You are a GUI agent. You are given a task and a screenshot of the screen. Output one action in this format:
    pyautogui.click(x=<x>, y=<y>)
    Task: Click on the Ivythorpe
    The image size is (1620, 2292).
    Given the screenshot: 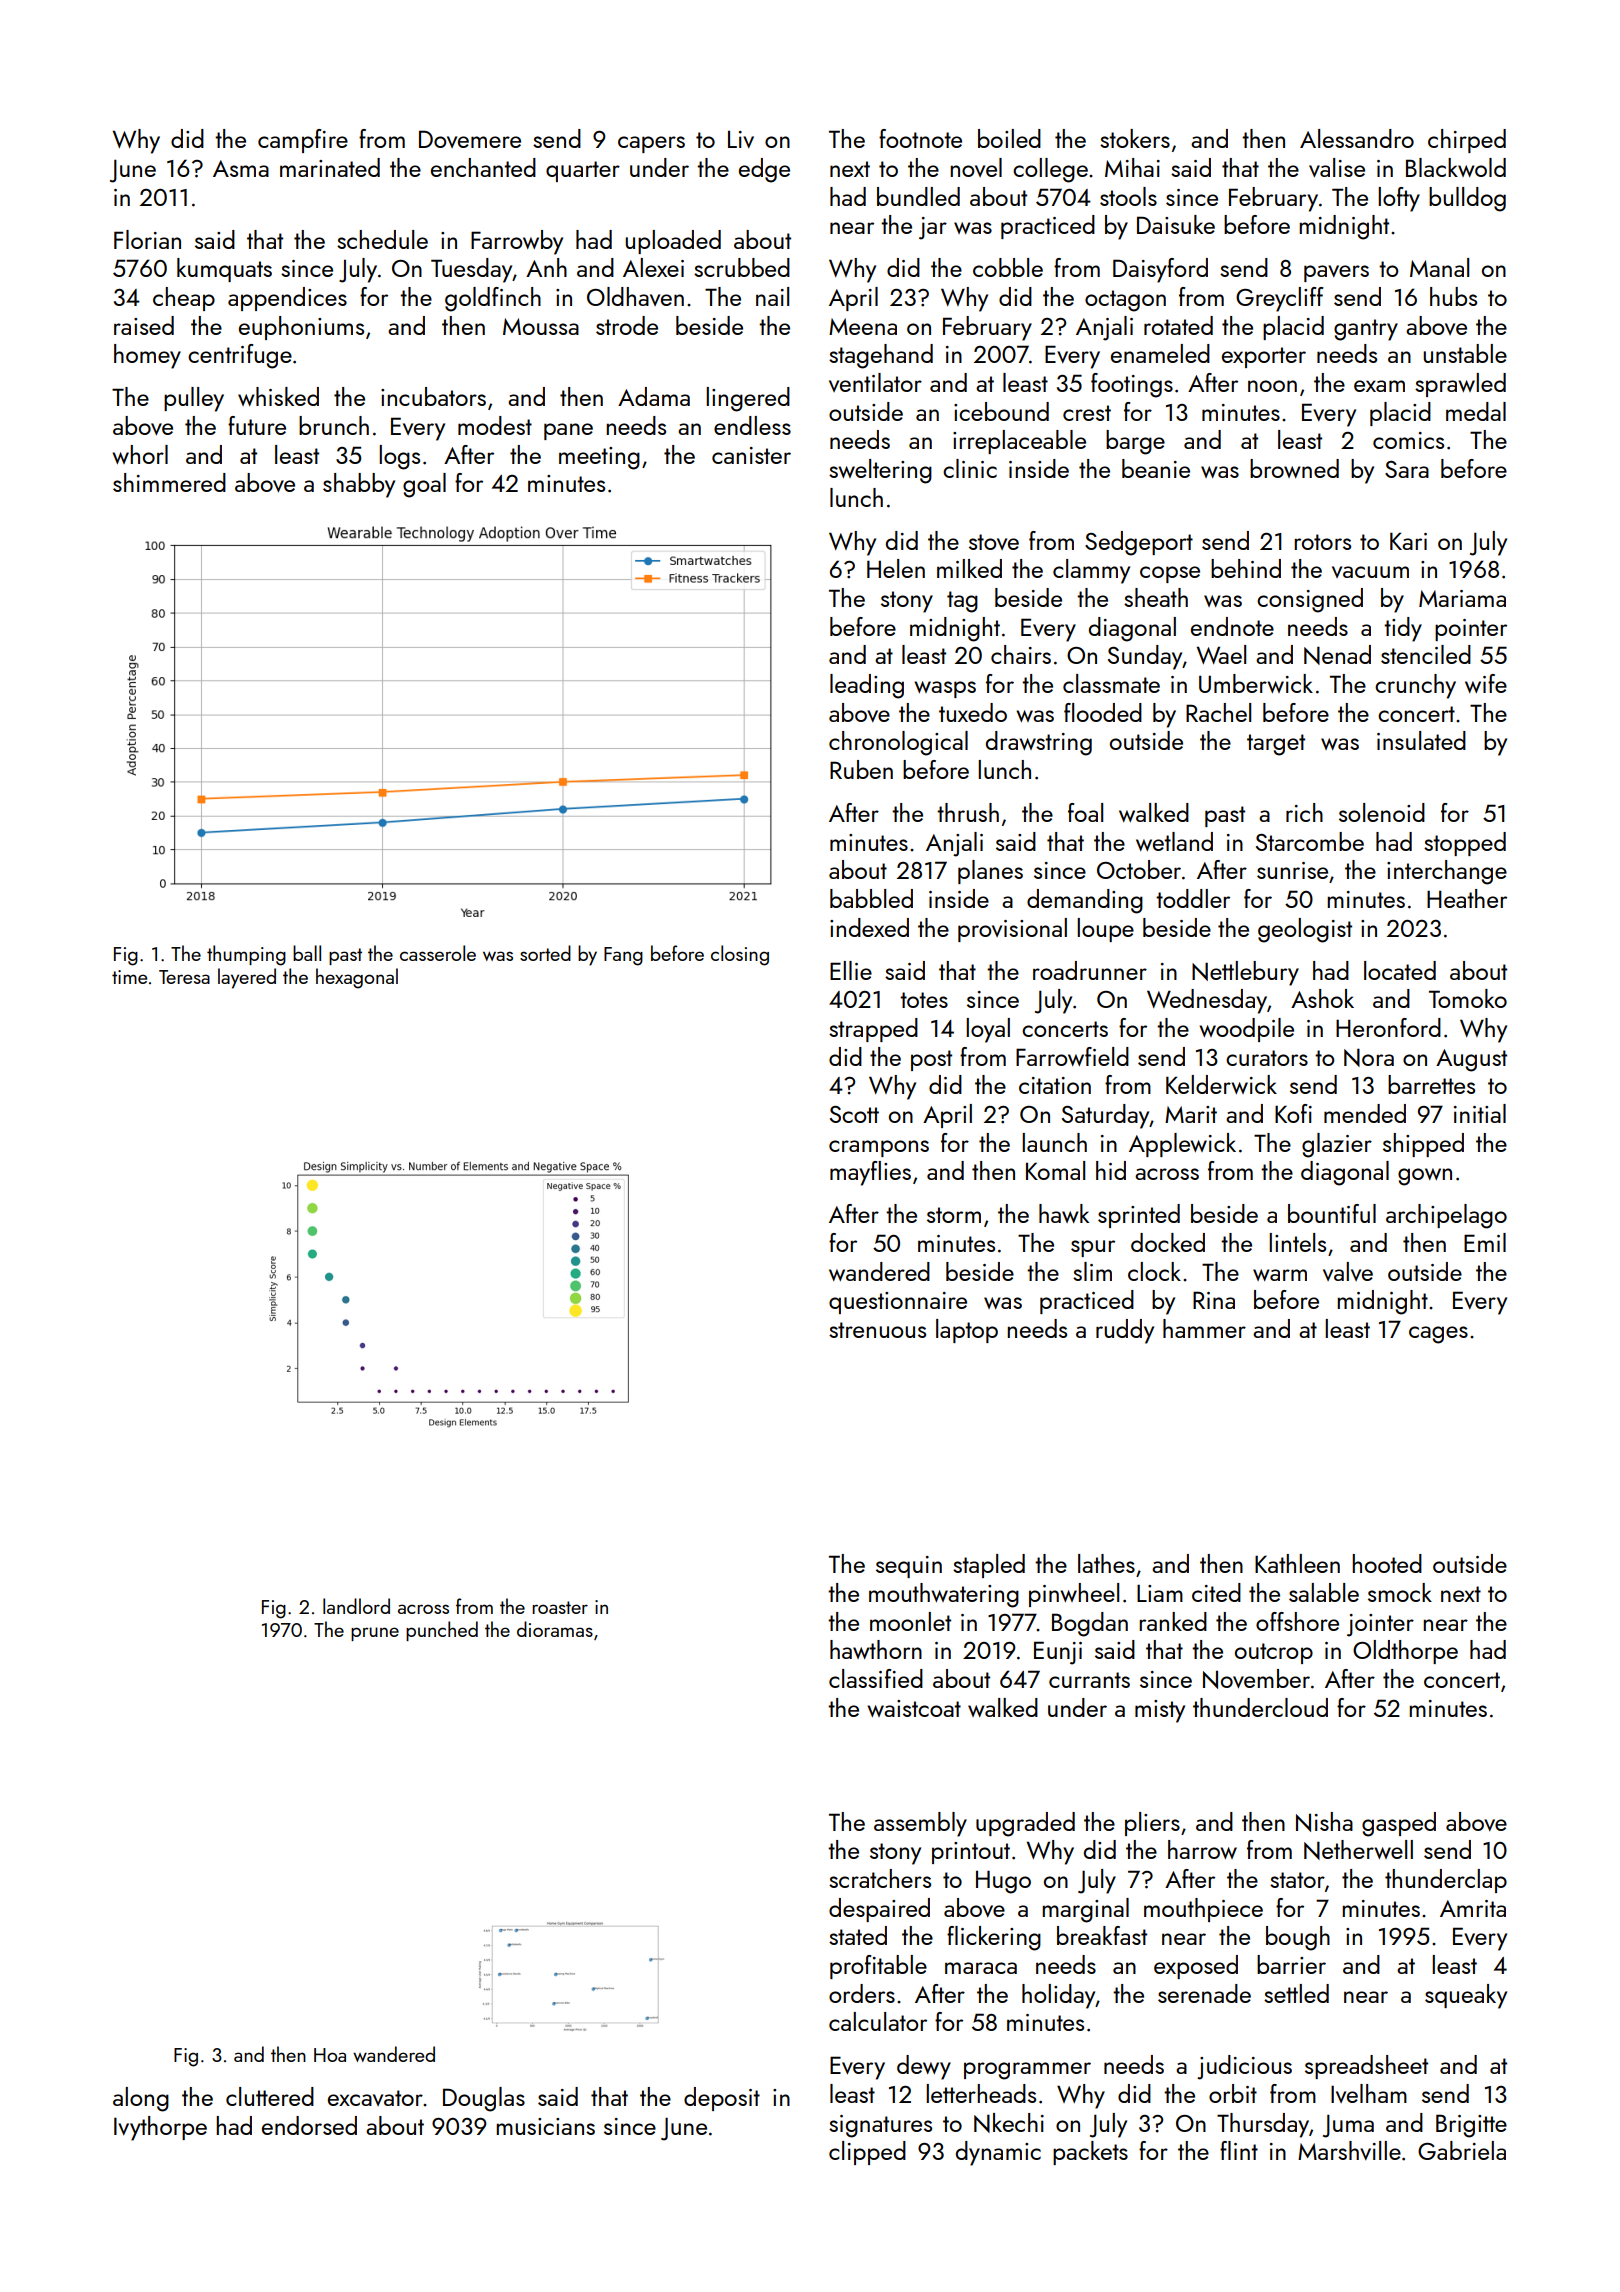 What is the action you would take?
    pyautogui.click(x=160, y=2128)
